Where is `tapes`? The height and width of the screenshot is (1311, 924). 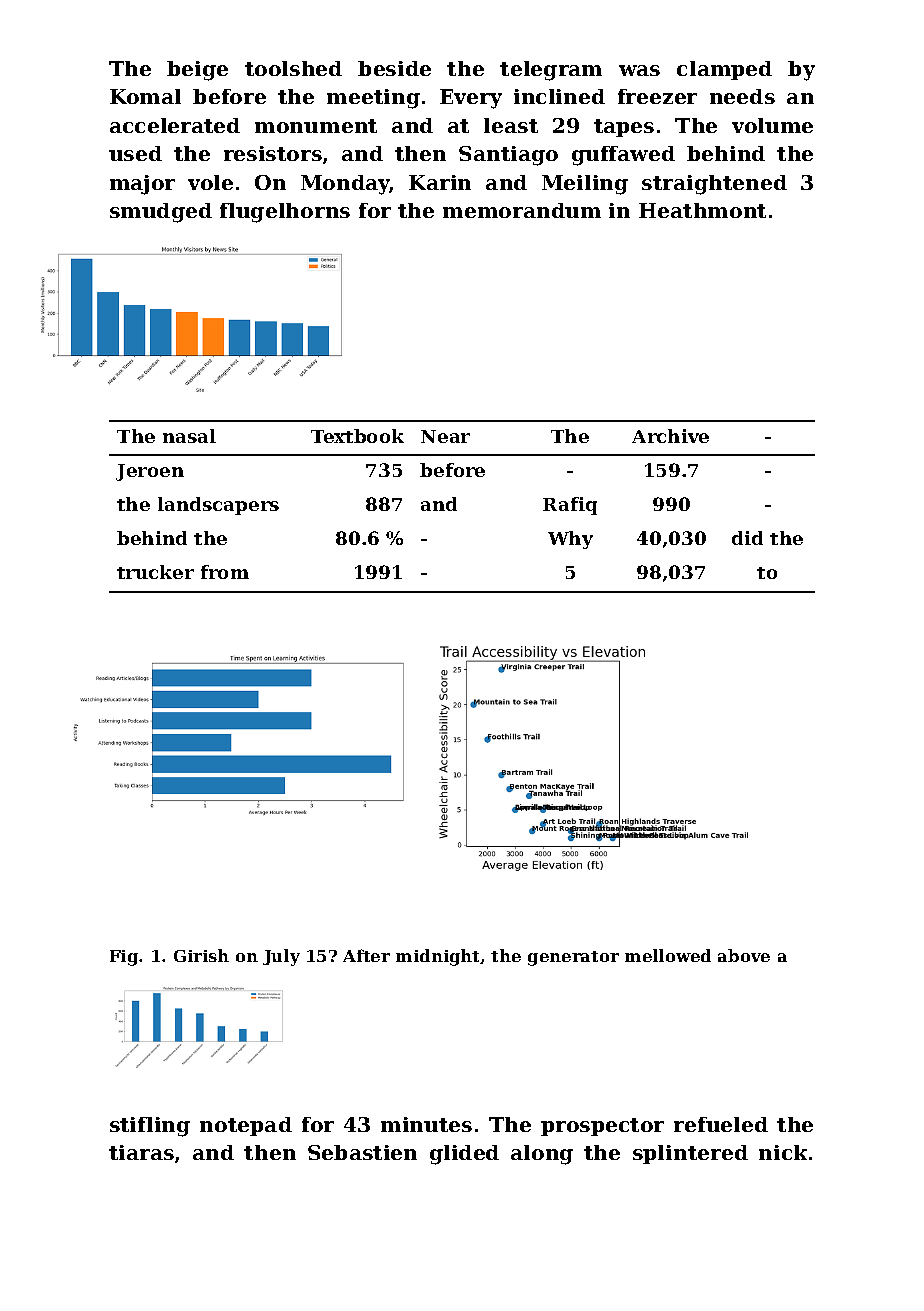
tapes is located at coordinates (624, 128).
